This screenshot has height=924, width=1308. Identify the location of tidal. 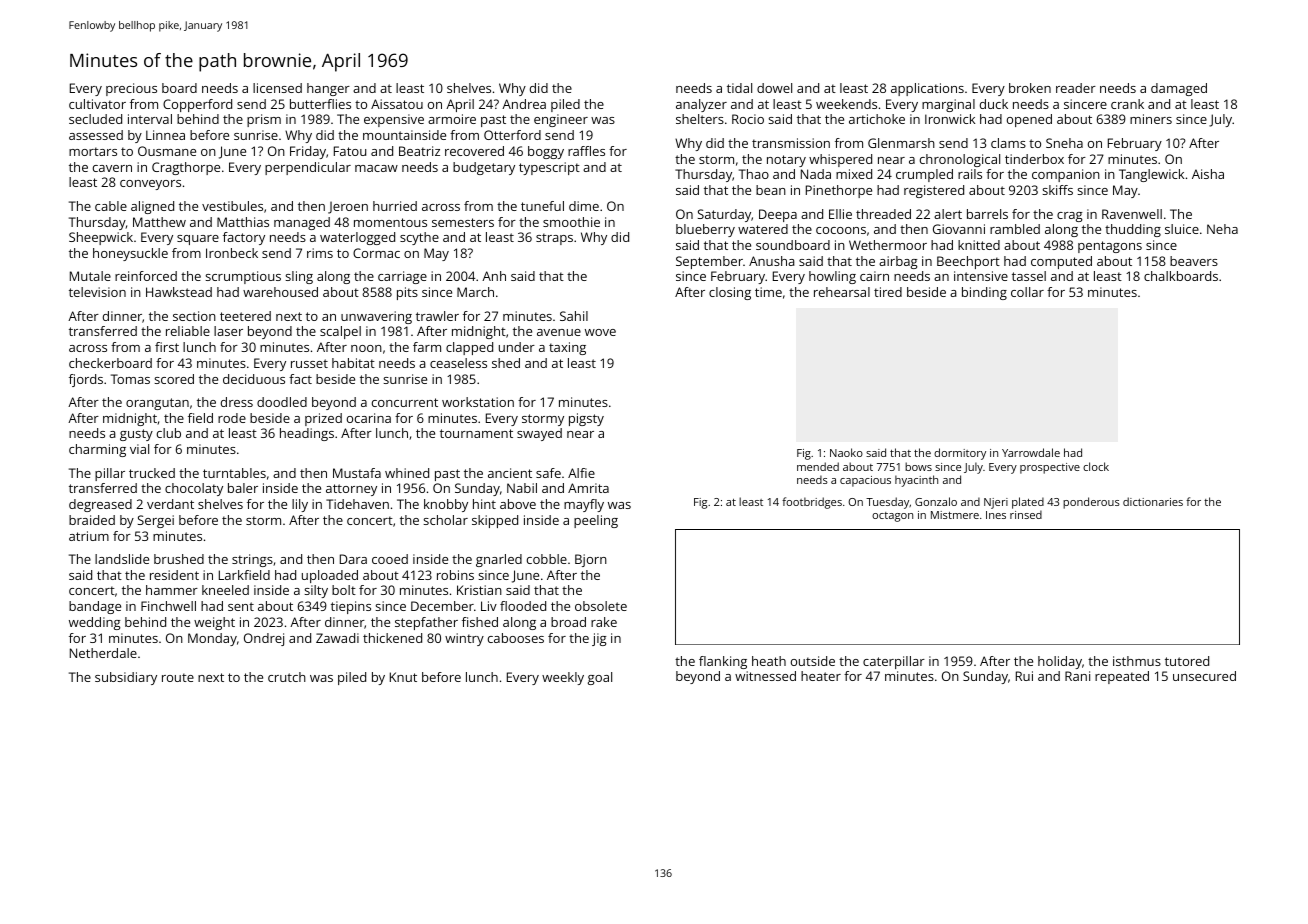
(739, 88).
